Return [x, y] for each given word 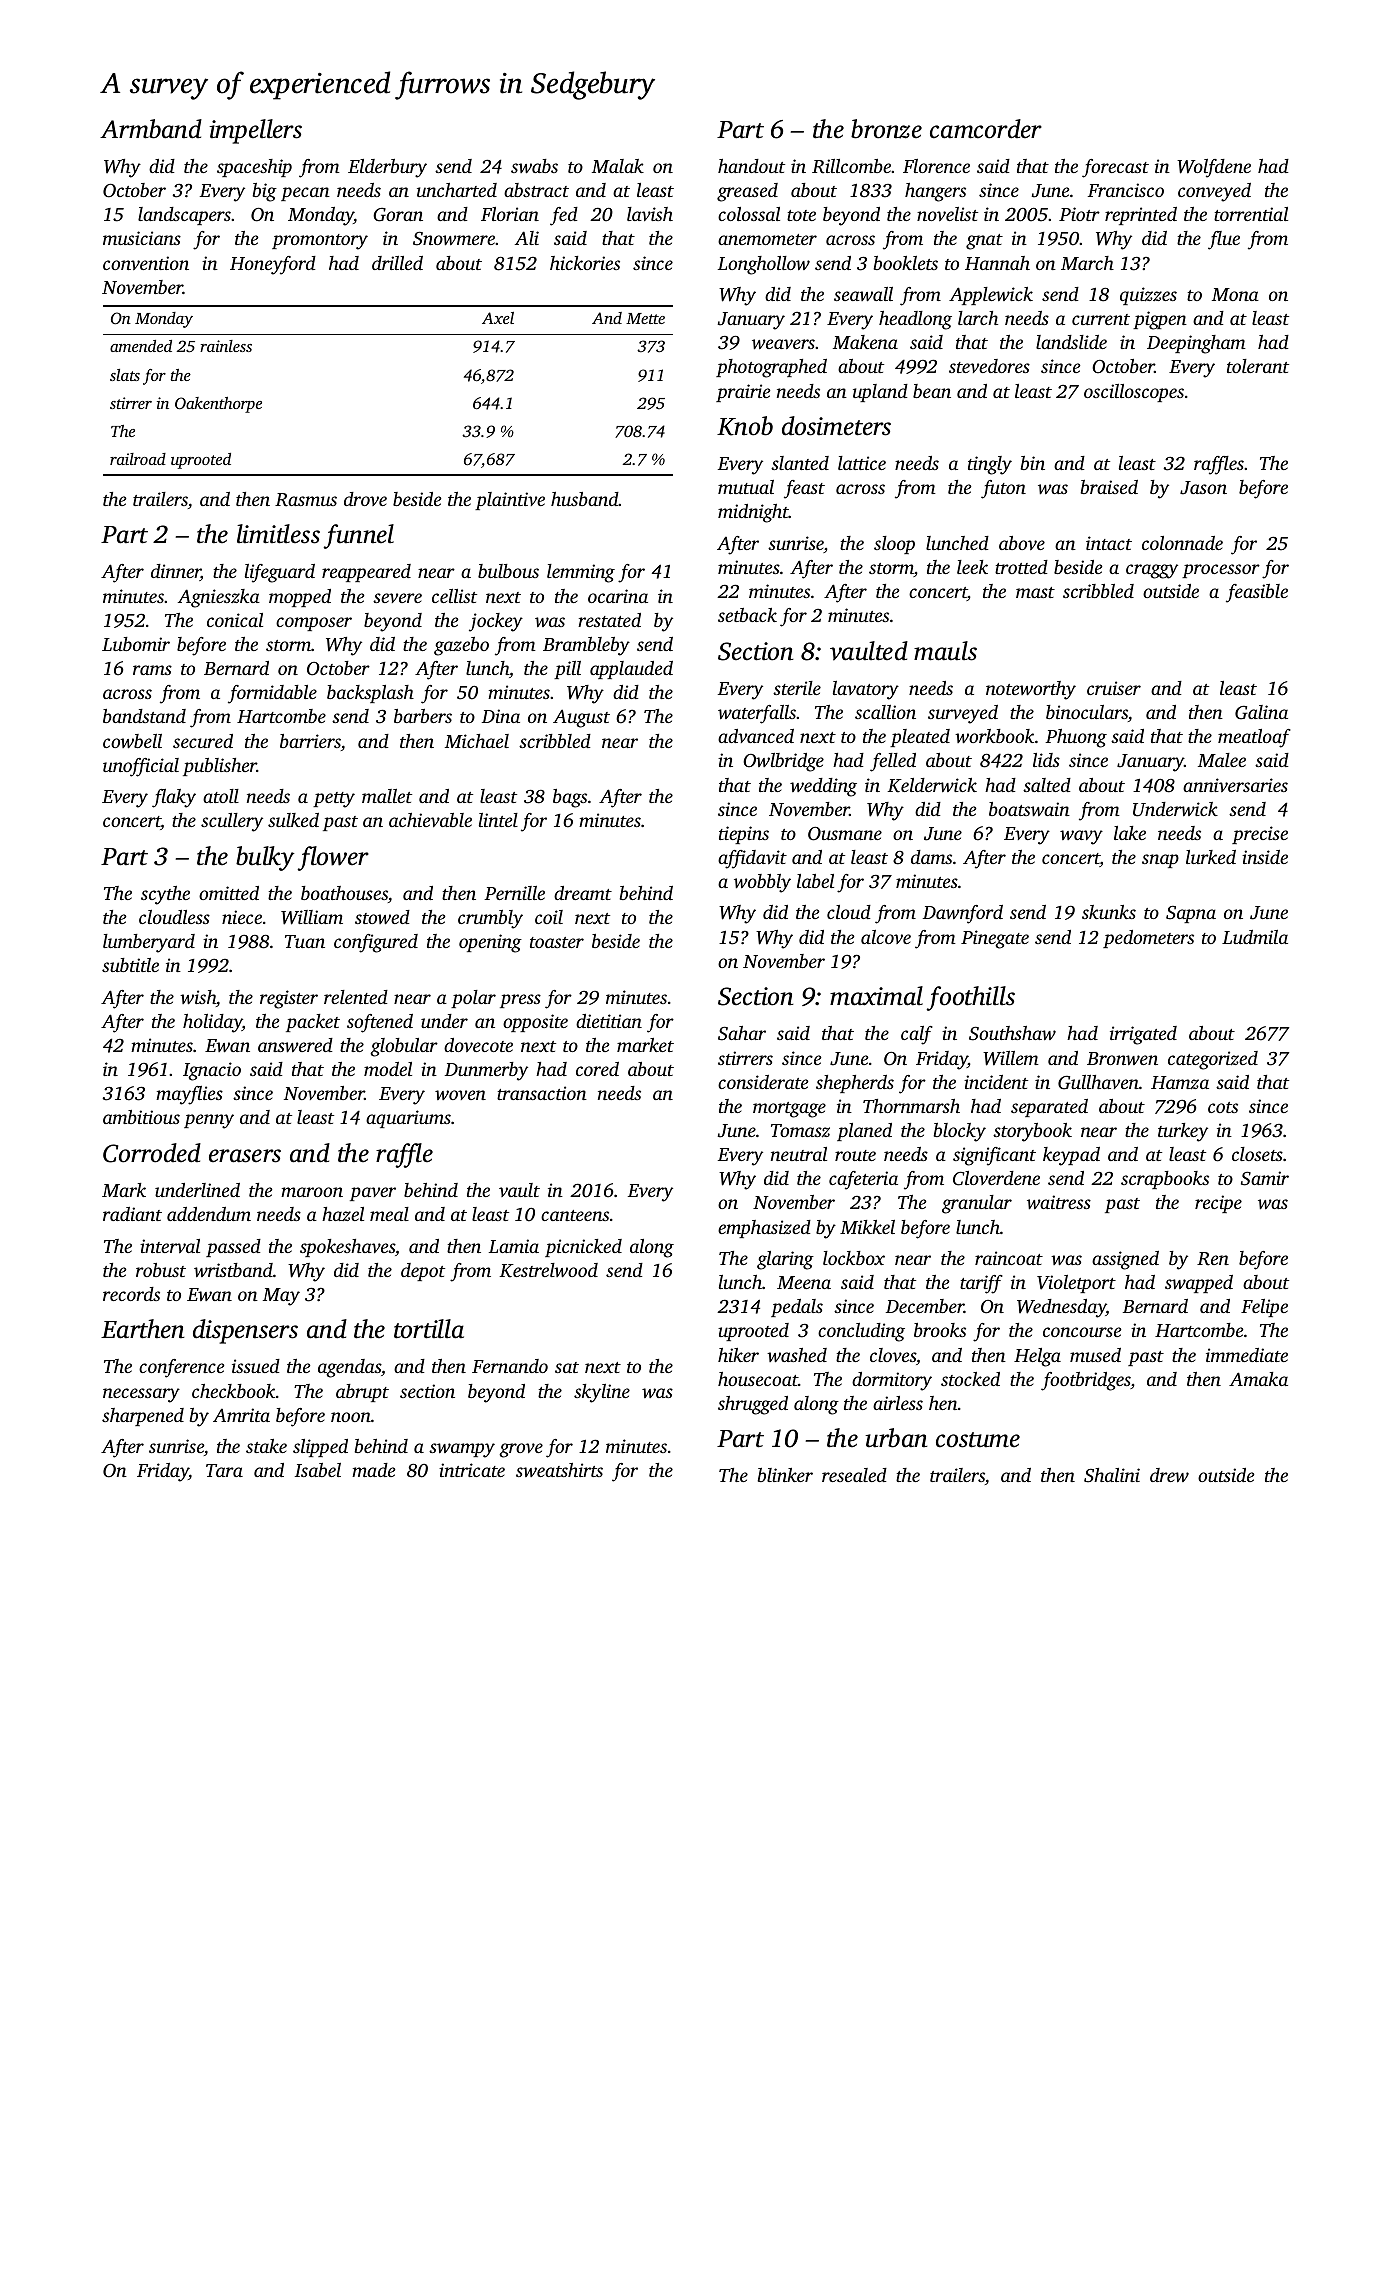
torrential [1251, 214]
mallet [387, 796]
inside [1265, 857]
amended [141, 346]
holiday [212, 1023]
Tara [224, 1470]
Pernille [514, 893]
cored [597, 1069]
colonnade [1182, 543]
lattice [862, 463]
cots [1223, 1107]
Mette [645, 318]
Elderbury [387, 168]
